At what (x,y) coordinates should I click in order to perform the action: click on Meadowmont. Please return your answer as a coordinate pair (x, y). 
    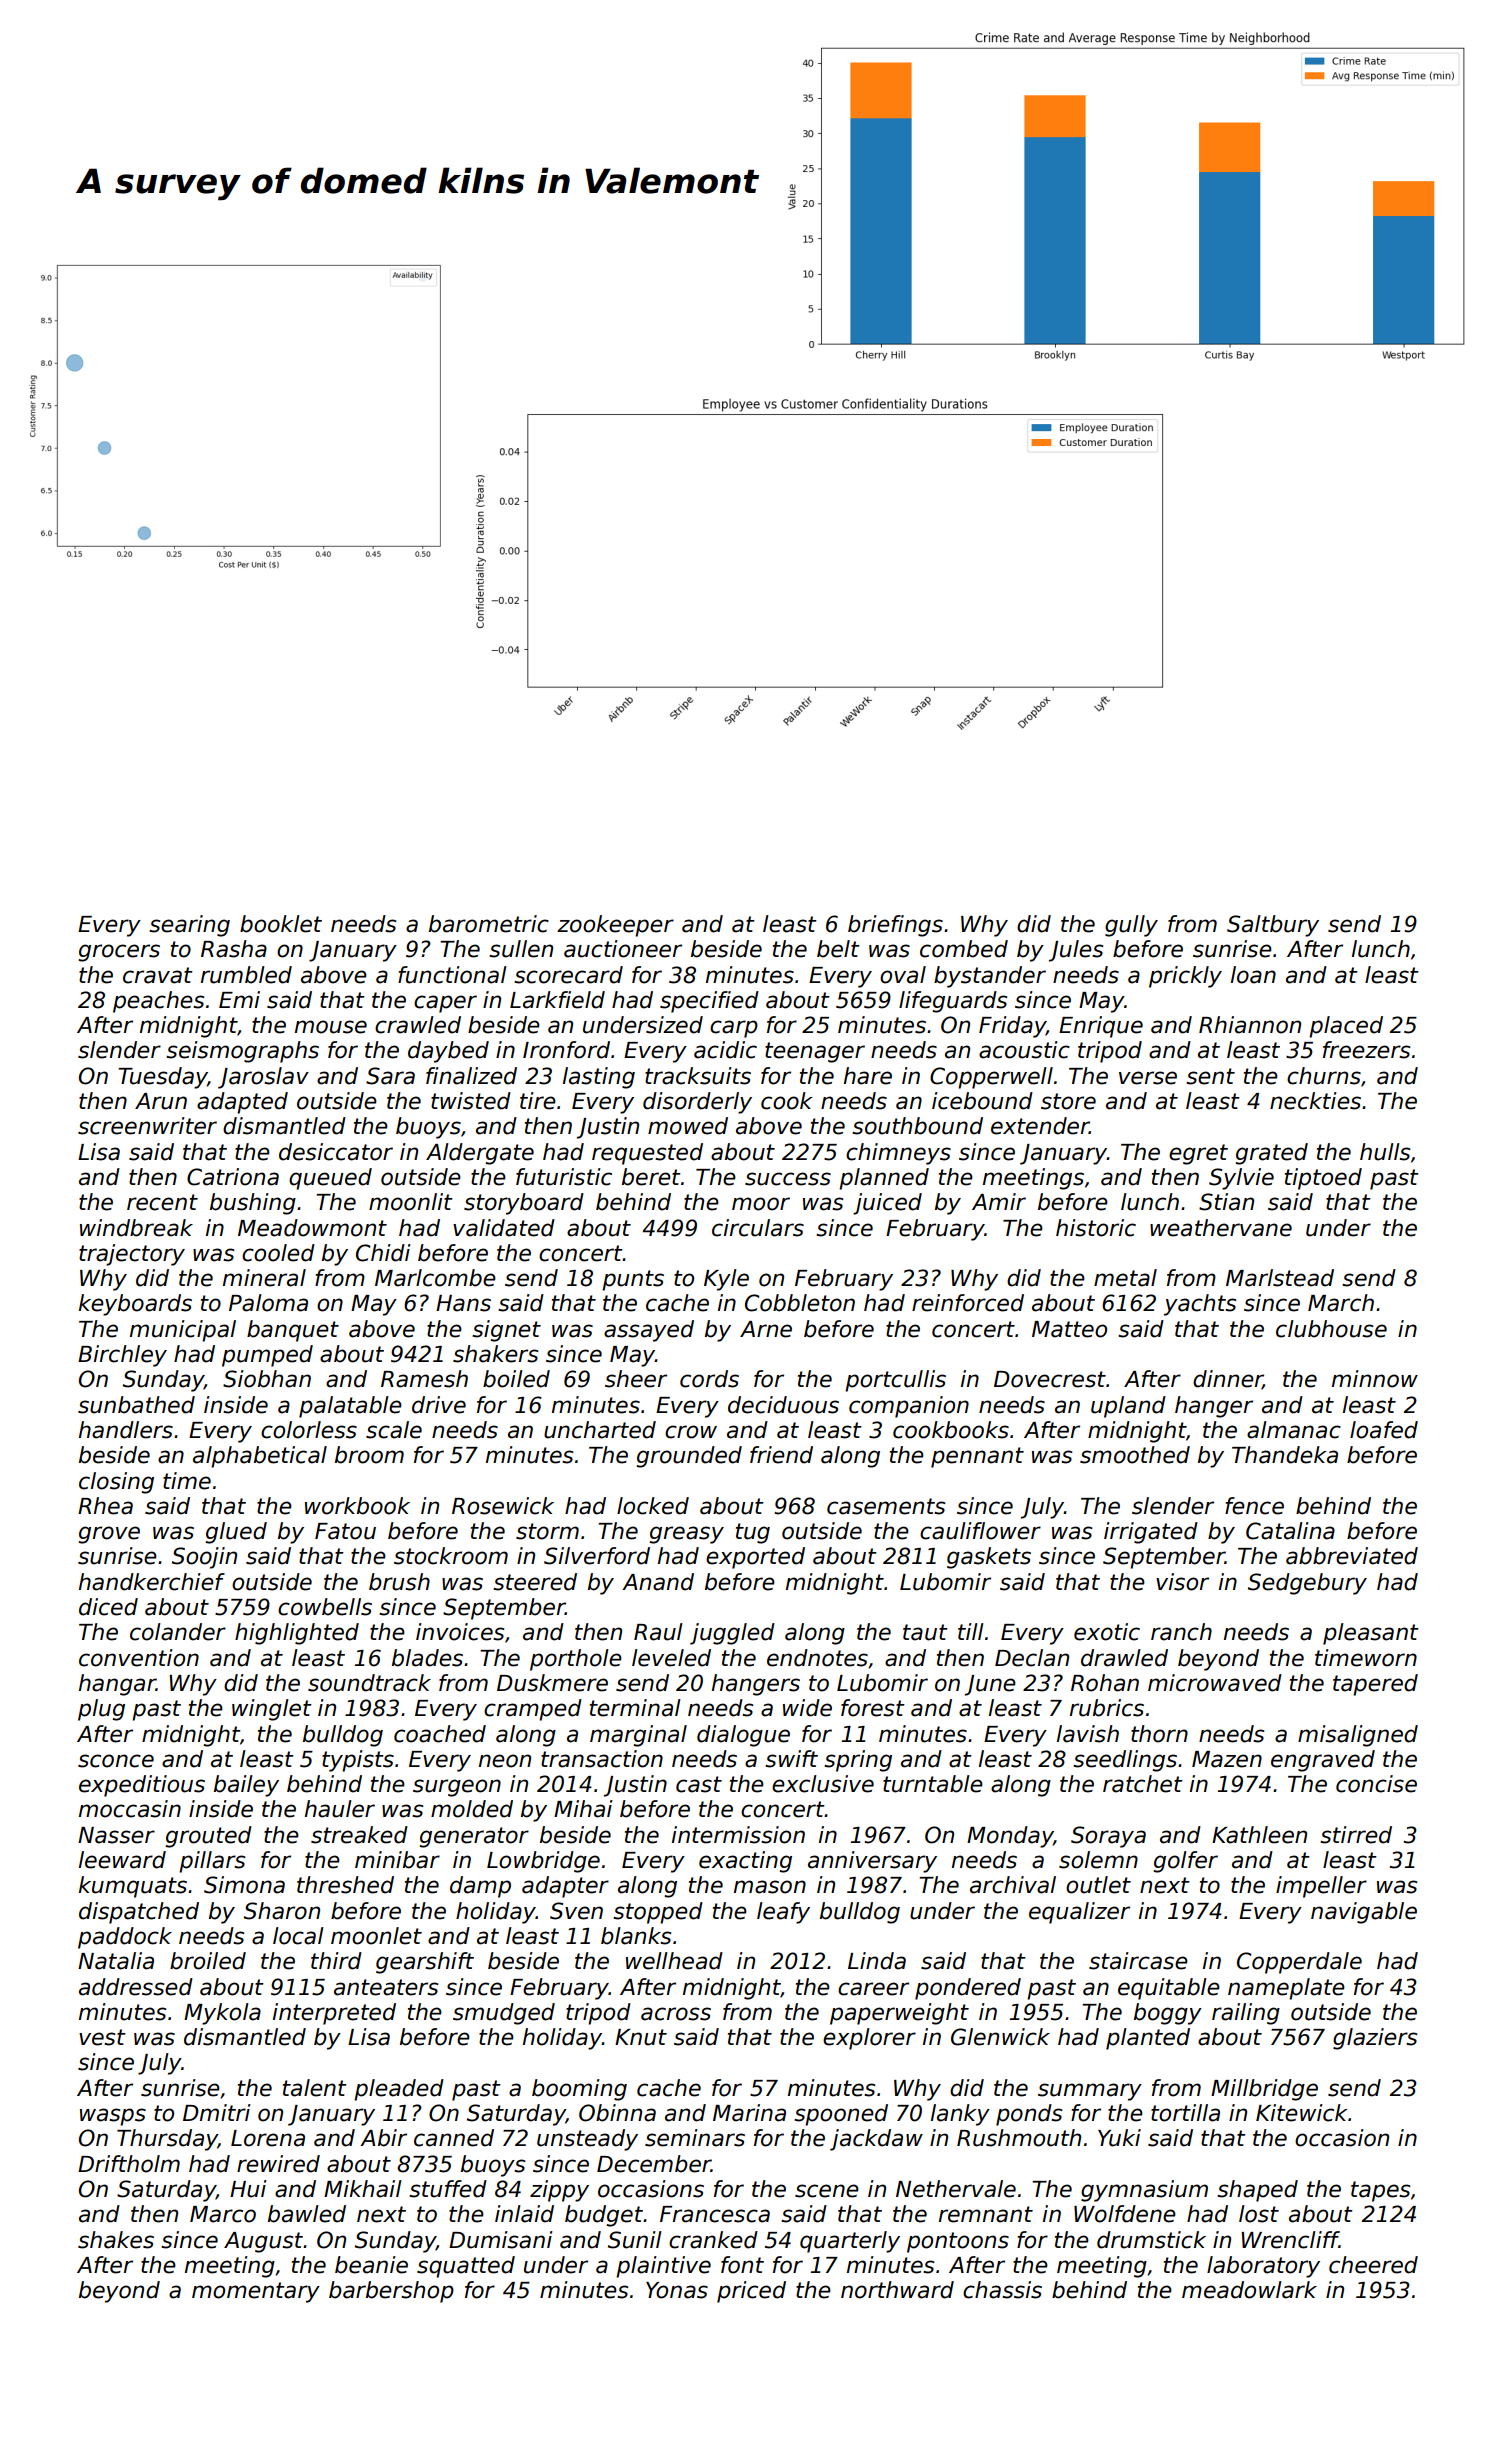
    Looking at the image, I should click on (312, 1228).
